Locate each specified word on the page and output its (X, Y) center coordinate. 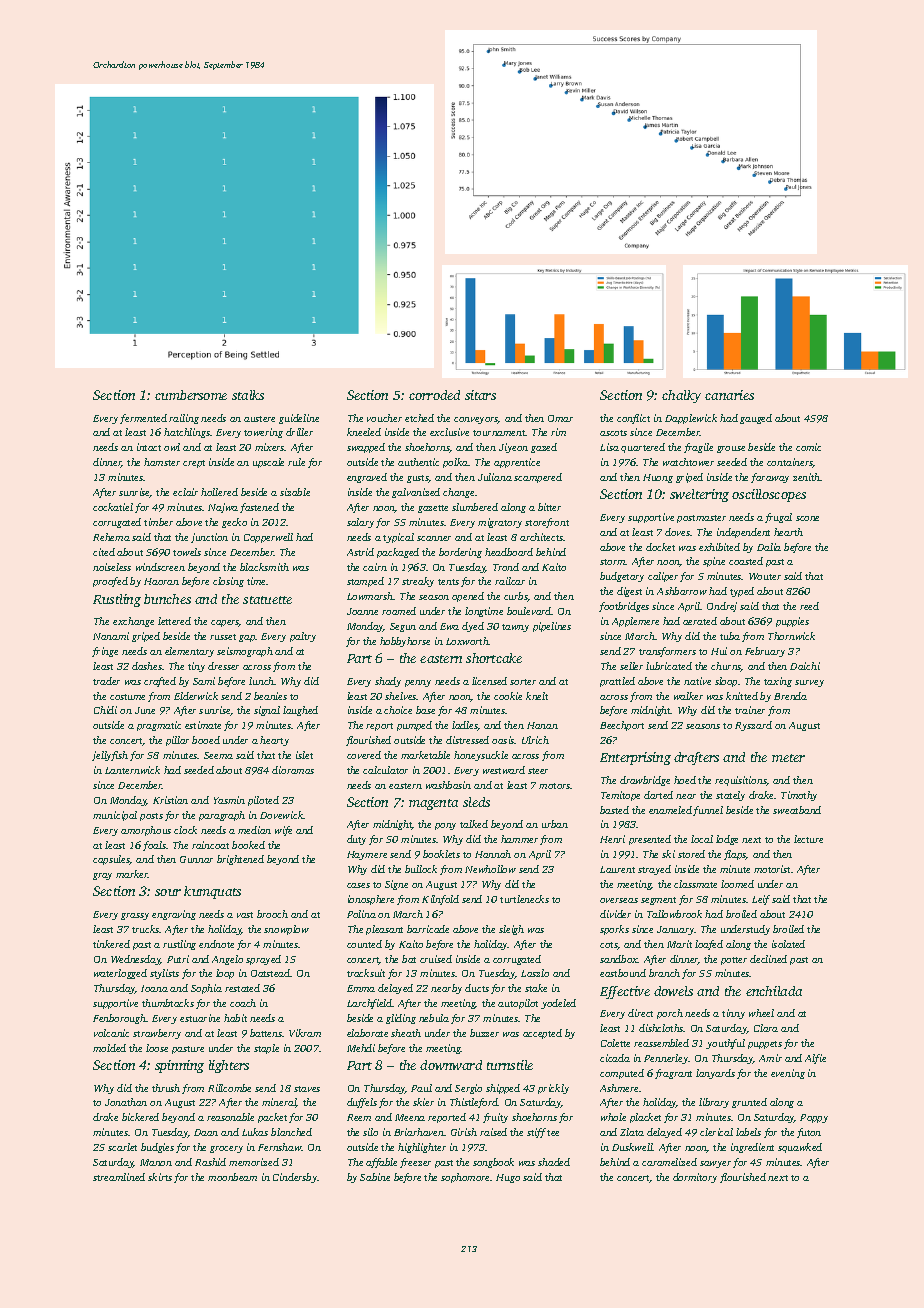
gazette (433, 509)
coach (243, 1003)
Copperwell (268, 538)
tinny (733, 1014)
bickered (140, 1117)
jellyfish (110, 756)
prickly (553, 1089)
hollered (219, 492)
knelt (537, 696)
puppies (792, 622)
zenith (806, 477)
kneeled (364, 432)
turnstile (510, 1065)
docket (660, 547)
